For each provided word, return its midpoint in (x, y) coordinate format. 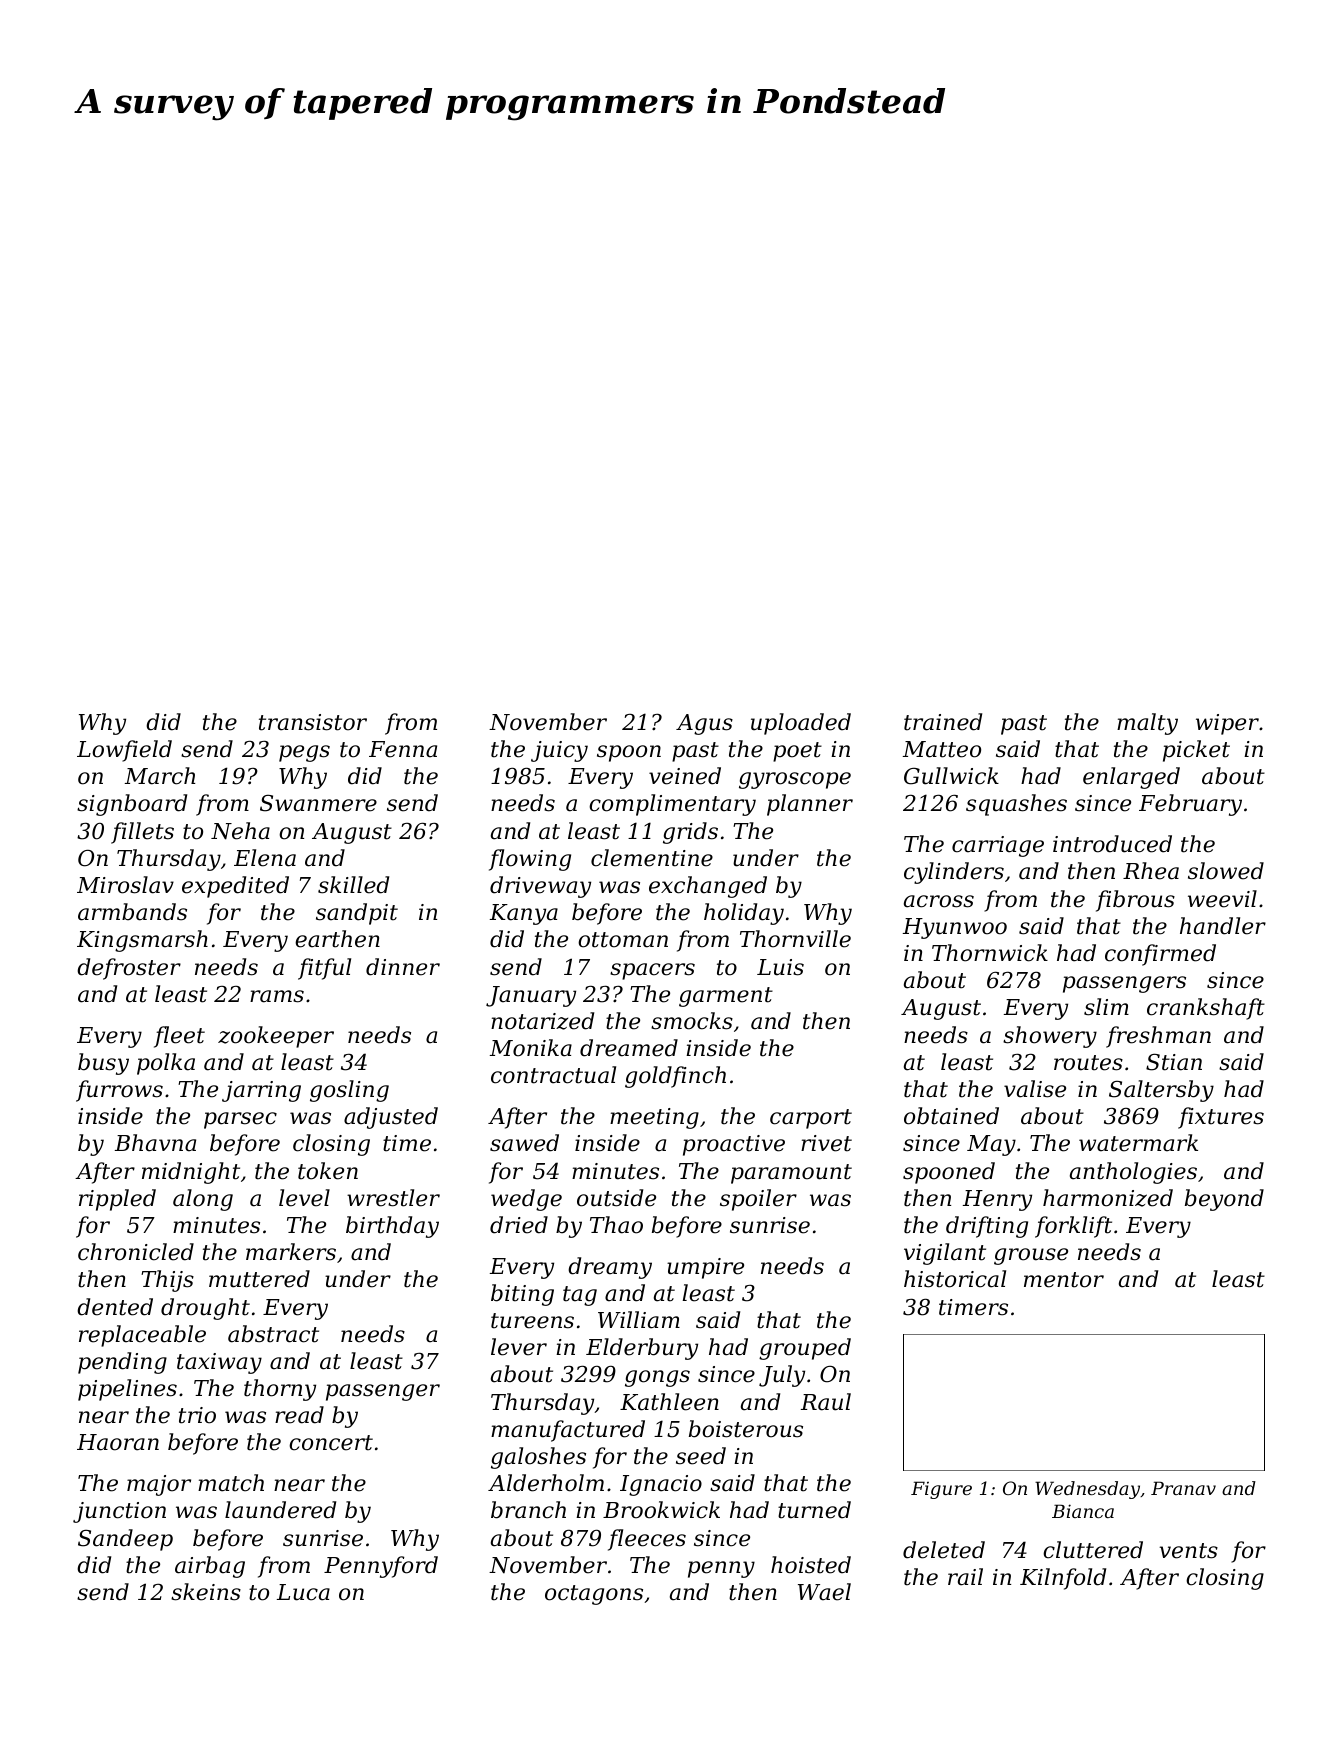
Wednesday (1087, 1490)
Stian (1174, 1062)
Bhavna (155, 1143)
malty (1147, 724)
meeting (654, 1118)
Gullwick (951, 776)
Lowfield (124, 751)
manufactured (568, 1431)
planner (810, 805)
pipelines (127, 1390)
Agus (704, 724)
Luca (303, 1592)
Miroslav (125, 885)
